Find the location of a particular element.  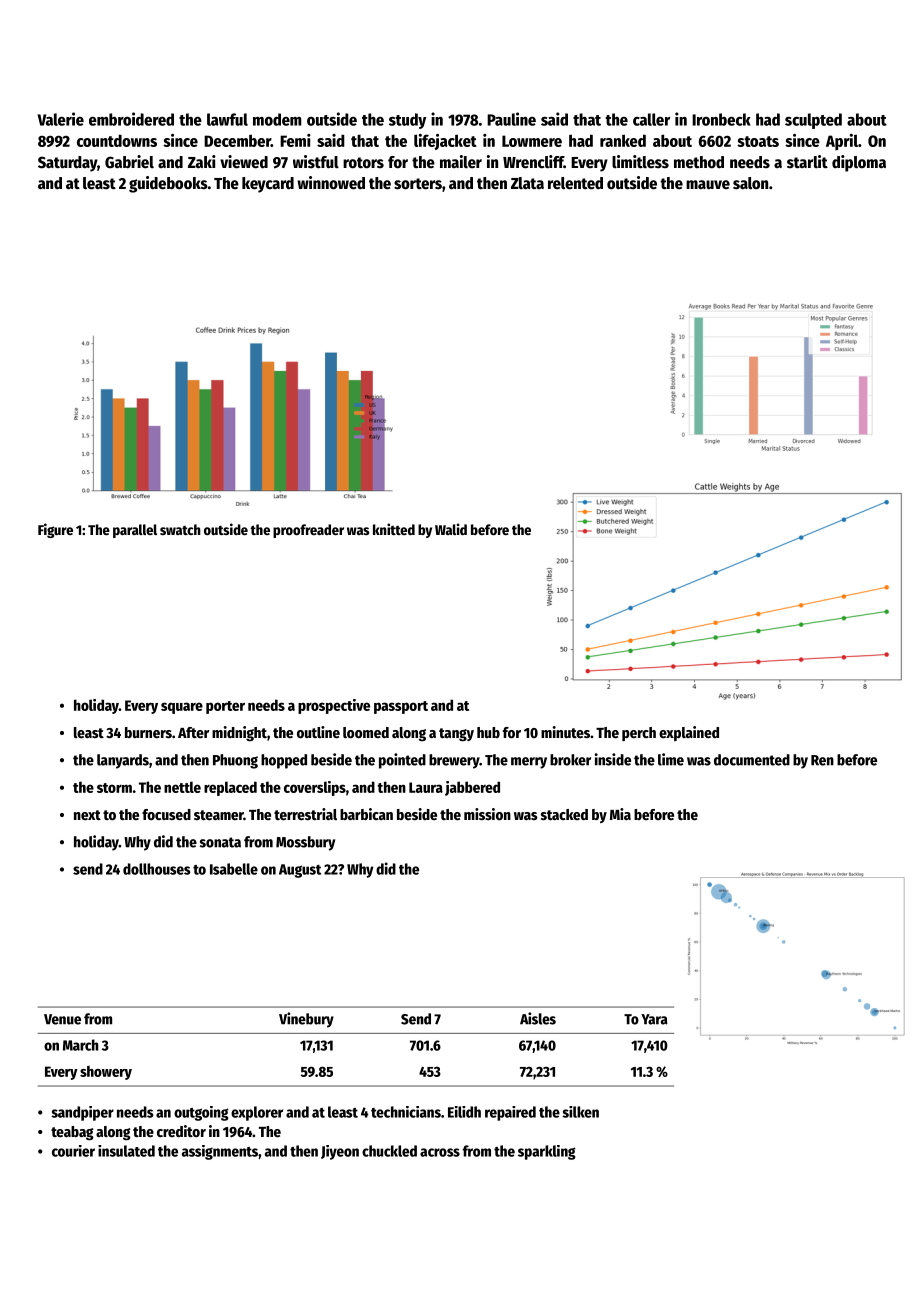

next is located at coordinates (87, 815).
